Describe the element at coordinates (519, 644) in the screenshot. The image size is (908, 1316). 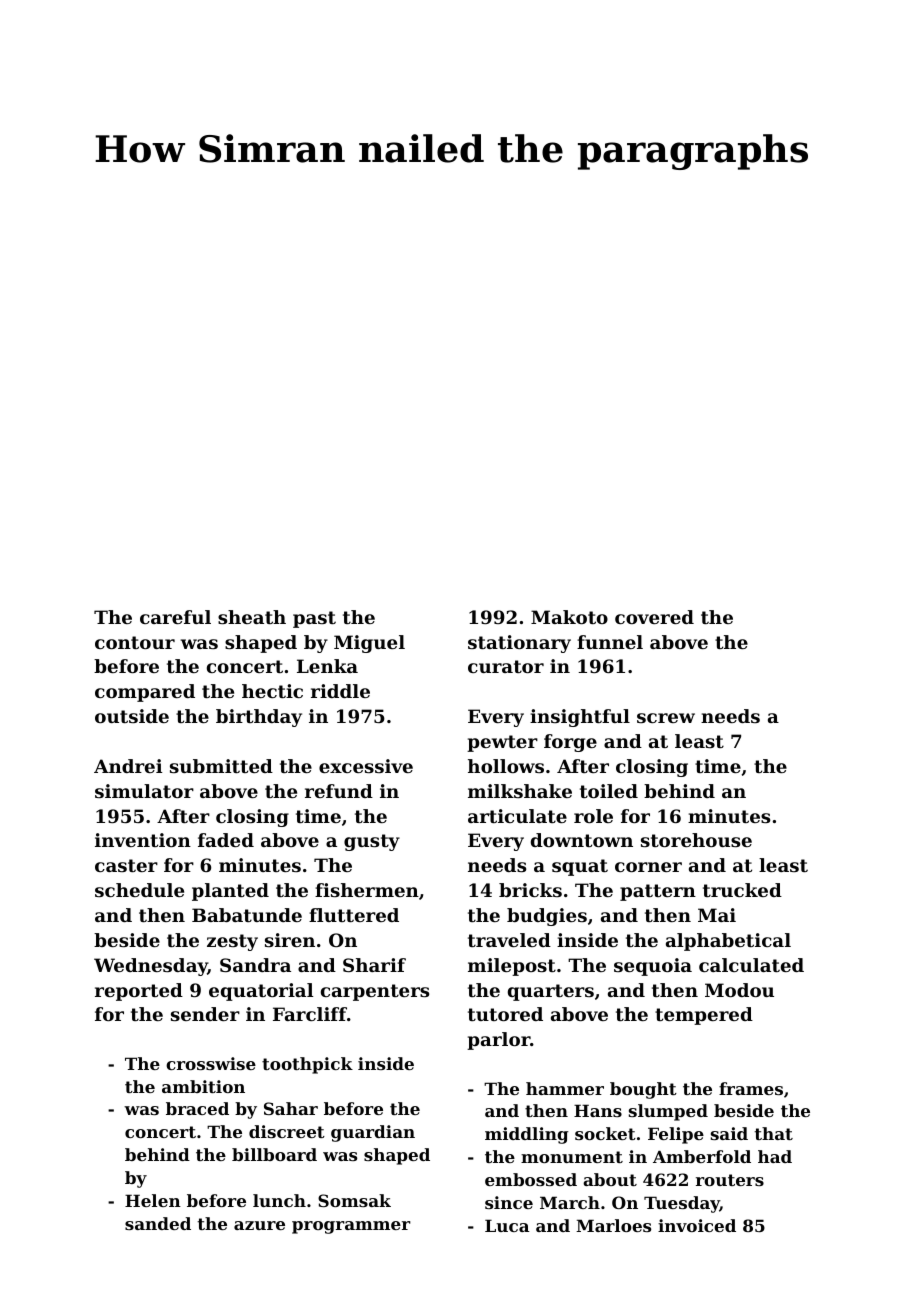
I see `stationary` at that location.
